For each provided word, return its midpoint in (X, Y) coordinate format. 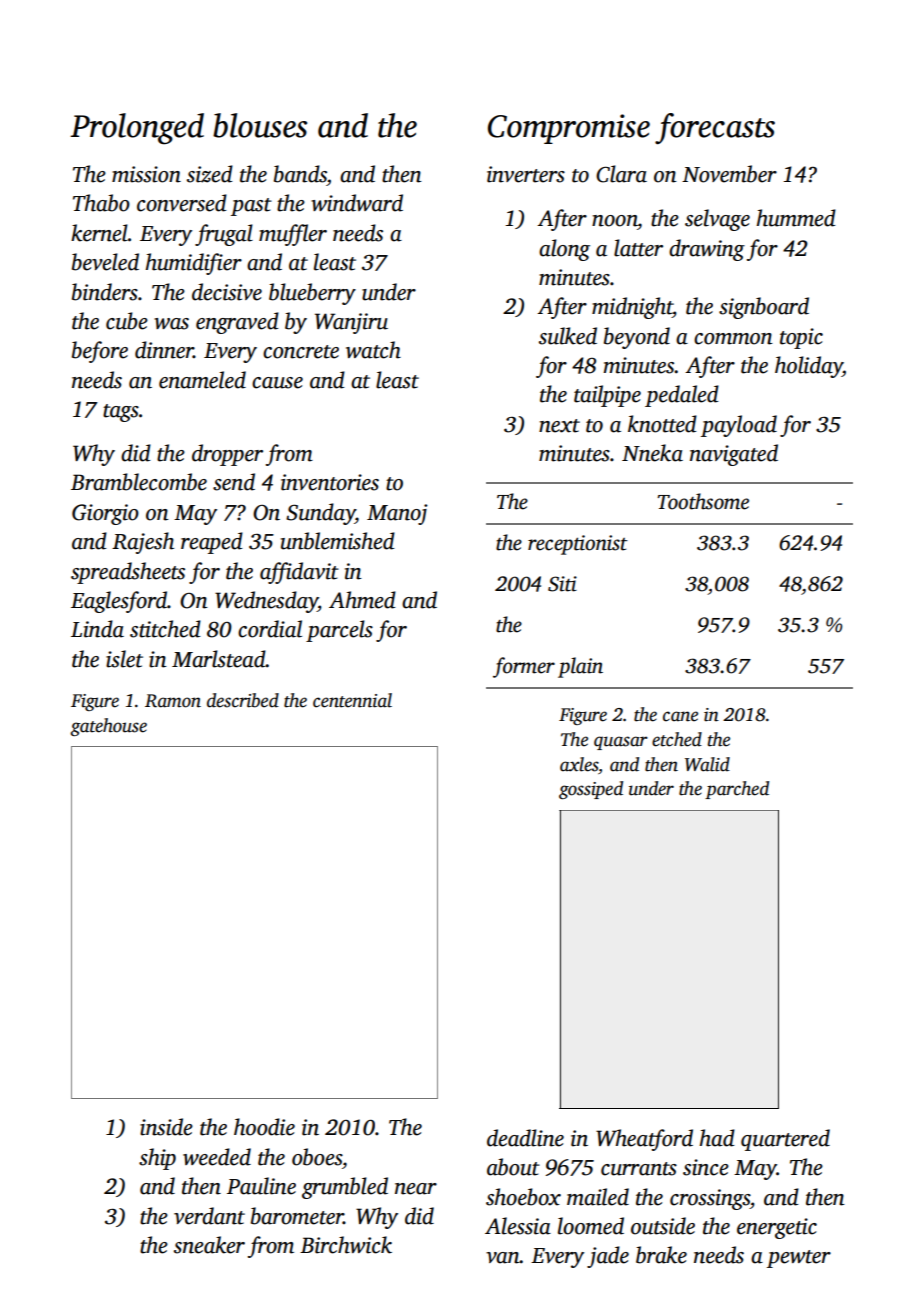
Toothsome (703, 501)
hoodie (264, 1127)
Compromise (569, 129)
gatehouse (108, 727)
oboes (317, 1157)
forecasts (715, 129)
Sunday (320, 514)
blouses (260, 125)
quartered (785, 1140)
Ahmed (362, 600)
